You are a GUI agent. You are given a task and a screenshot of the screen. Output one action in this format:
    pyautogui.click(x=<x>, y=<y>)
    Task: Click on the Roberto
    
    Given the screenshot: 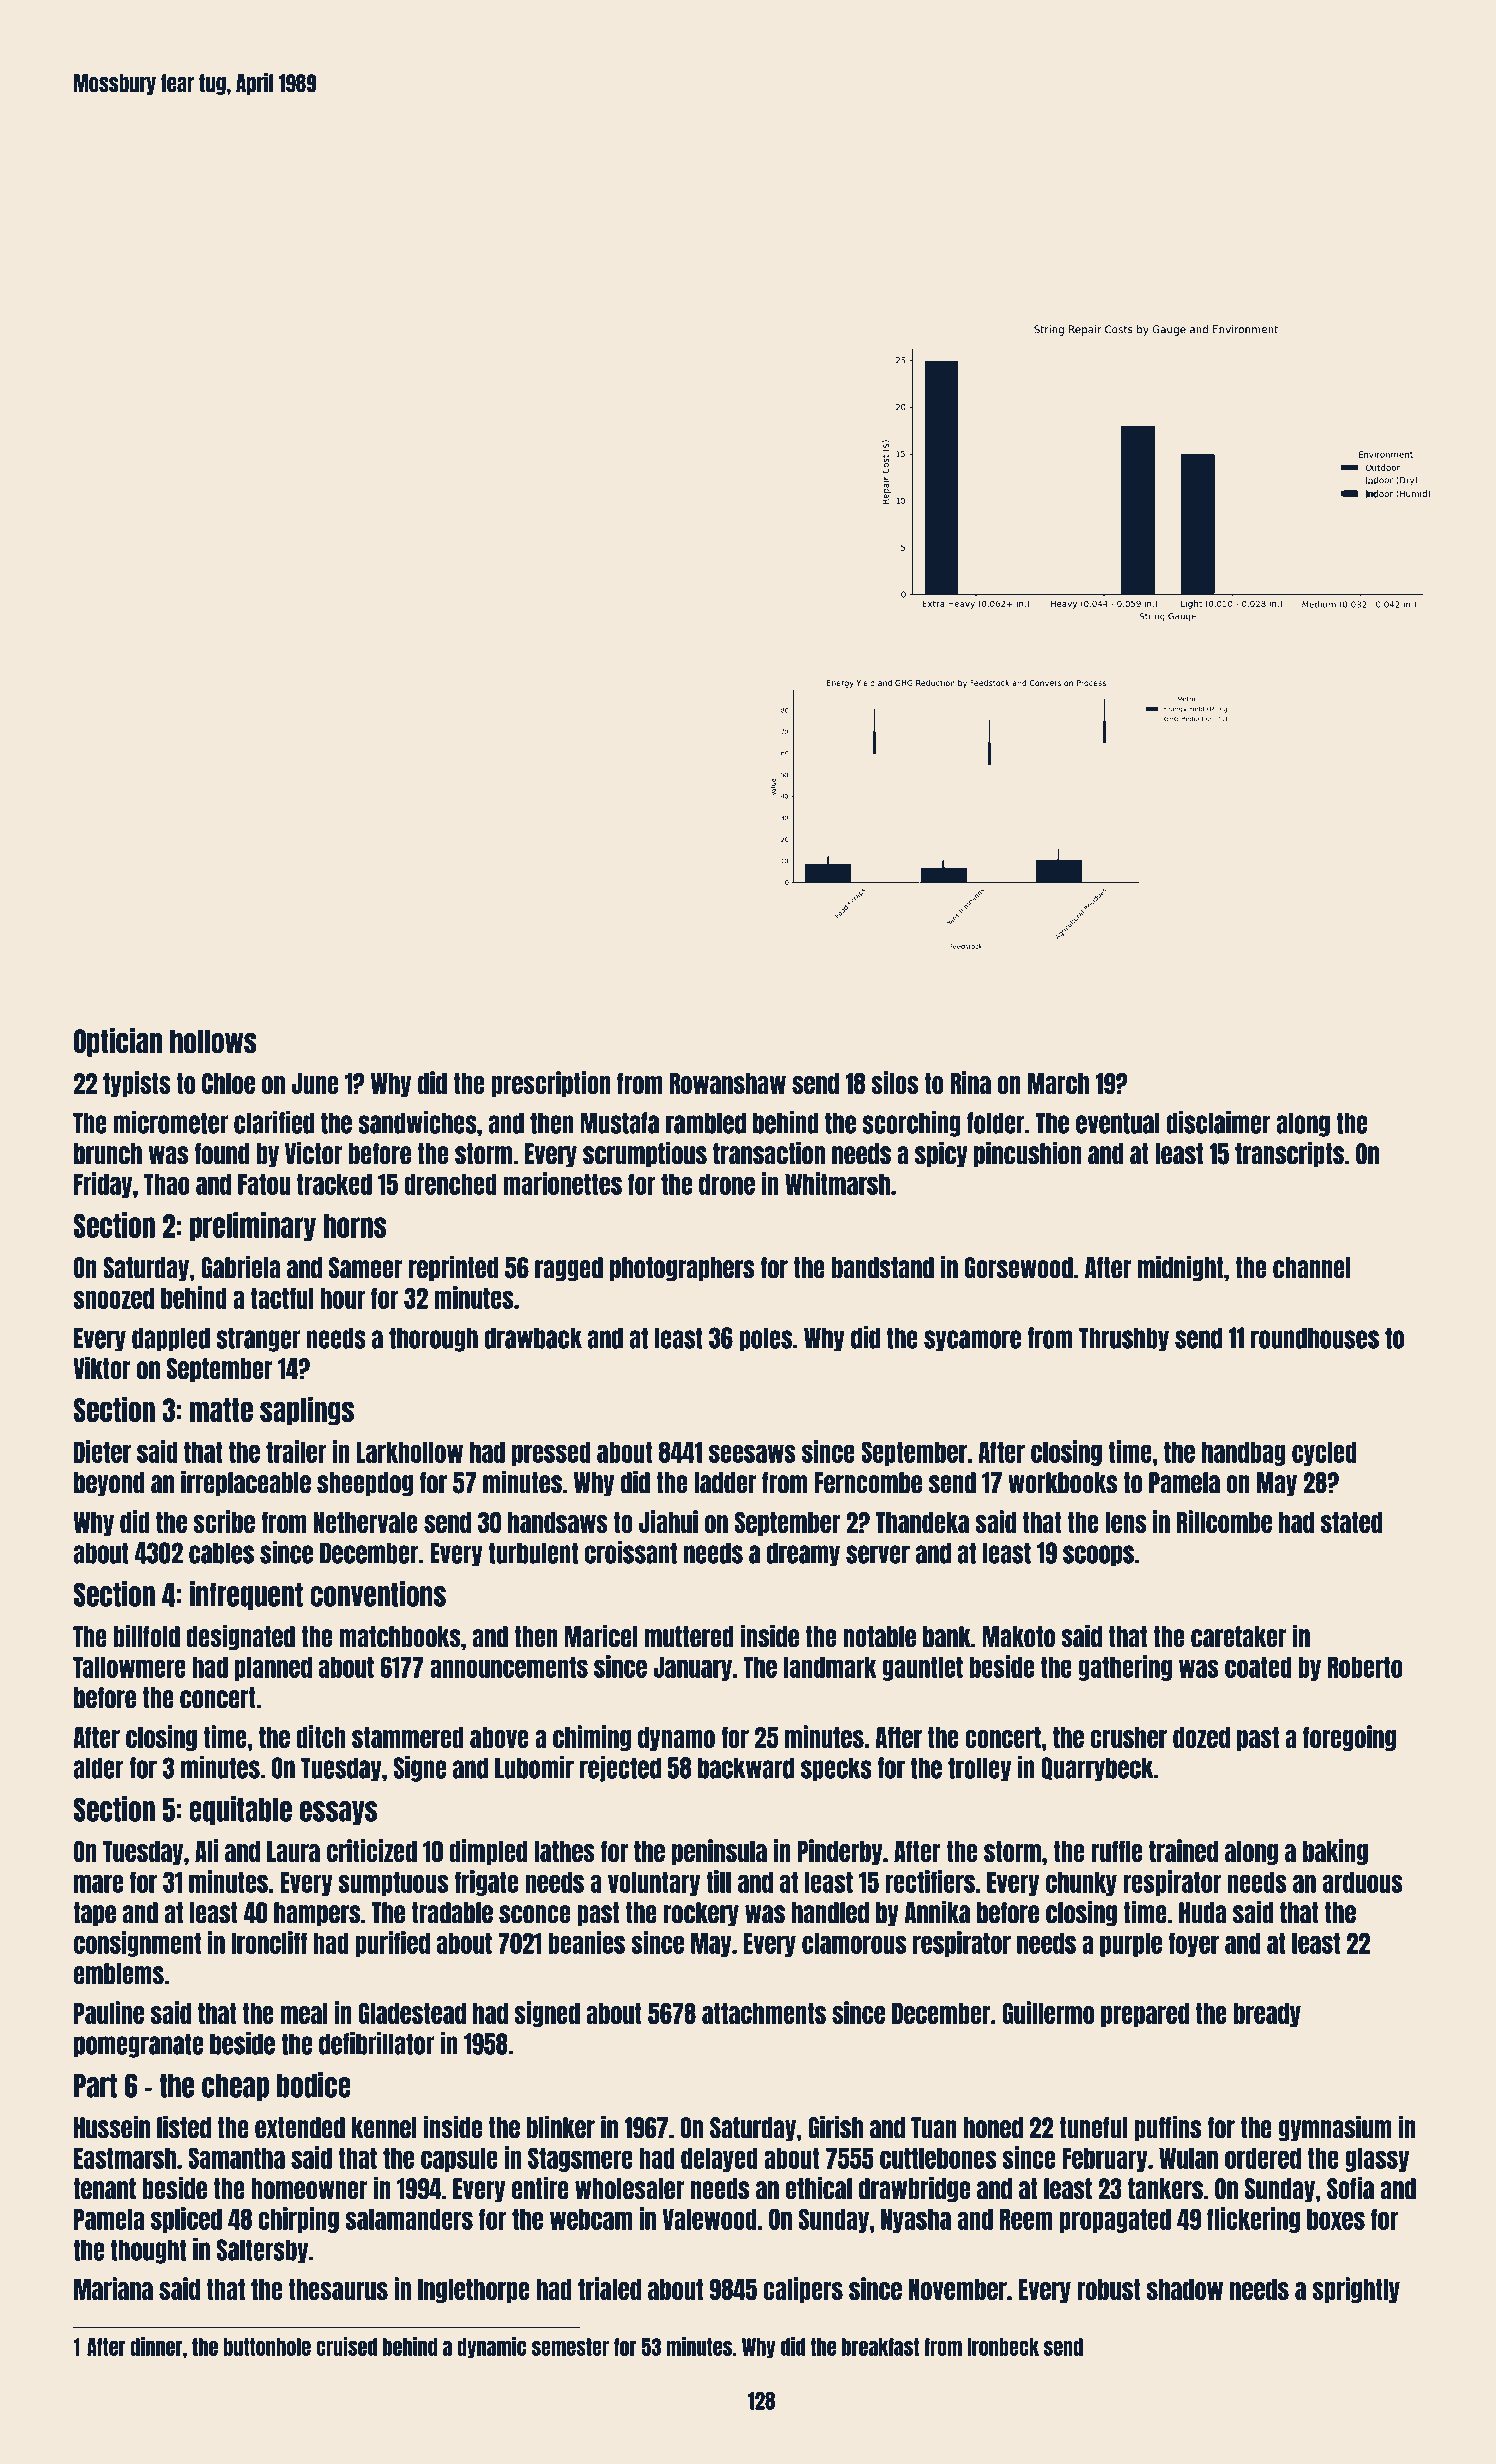 What is the action you would take?
    pyautogui.click(x=1365, y=1667)
